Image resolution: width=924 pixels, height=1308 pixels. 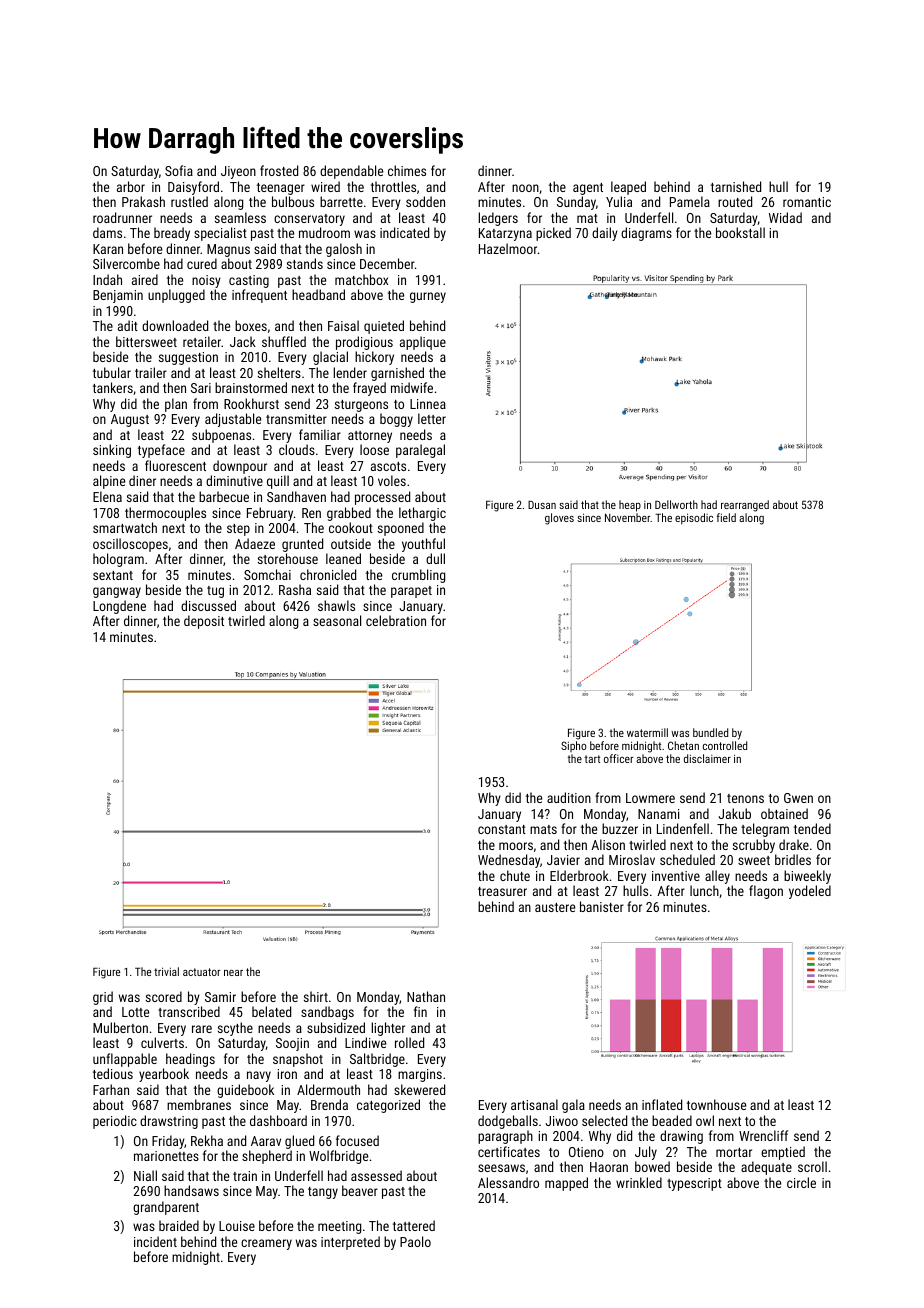 What do you see at coordinates (785, 217) in the page?
I see `Widad` at bounding box center [785, 217].
